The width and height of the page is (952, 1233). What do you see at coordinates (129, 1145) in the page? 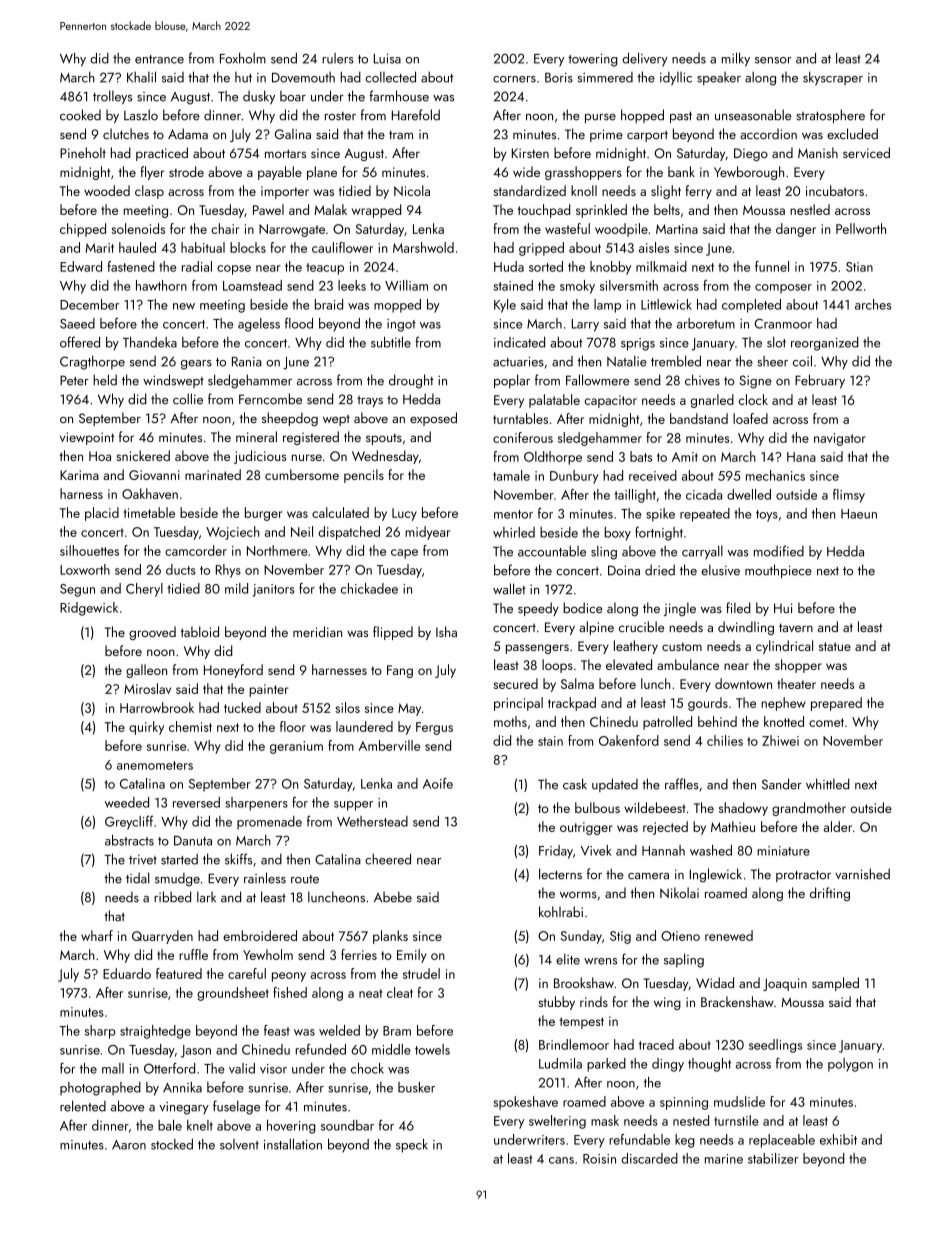
I see `Aaron` at bounding box center [129, 1145].
